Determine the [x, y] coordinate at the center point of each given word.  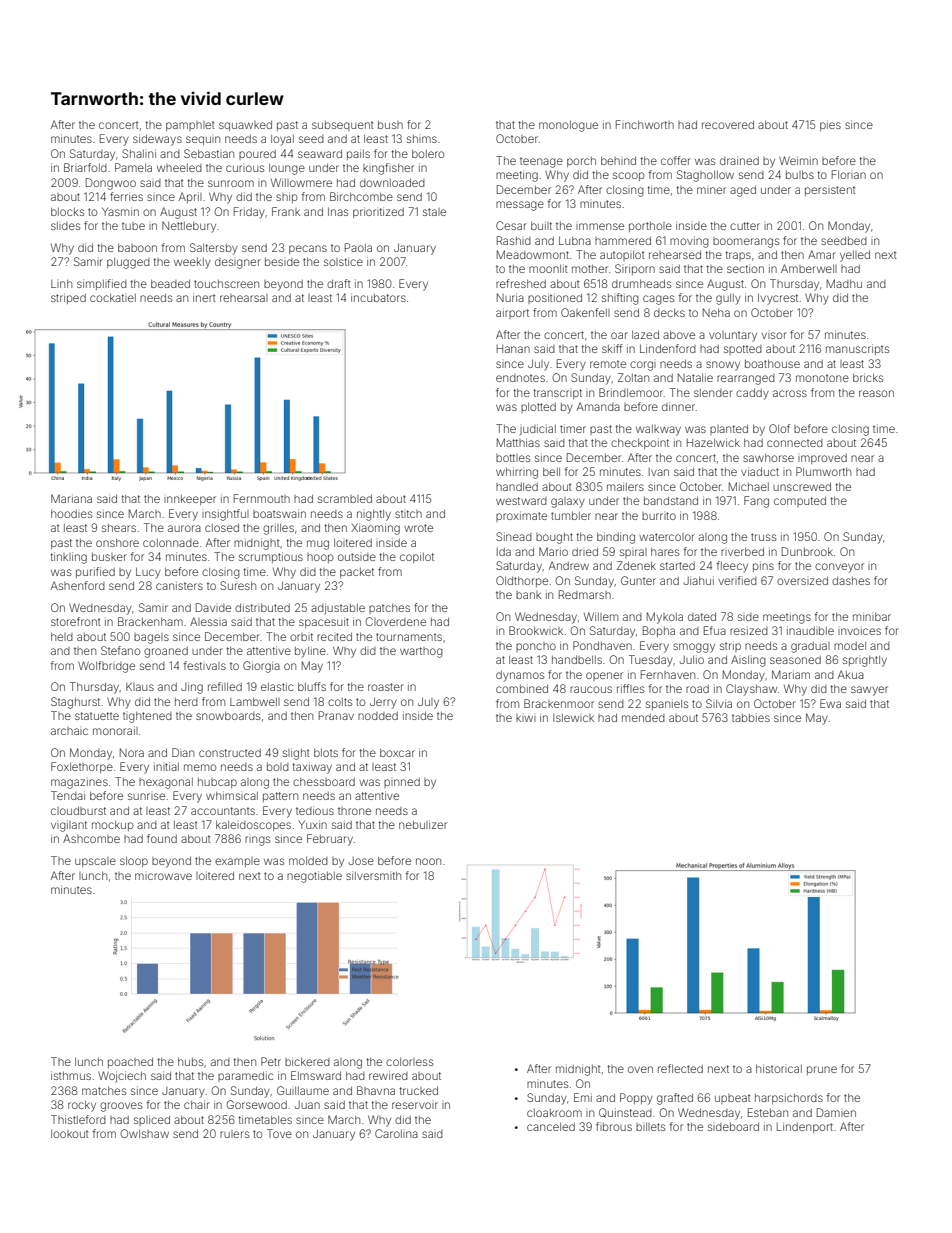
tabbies [751, 717]
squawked [245, 126]
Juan [307, 1105]
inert [204, 297]
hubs [190, 1062]
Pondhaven [602, 645]
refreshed [521, 283]
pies [830, 125]
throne [354, 811]
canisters [179, 585]
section [745, 268]
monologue [568, 126]
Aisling [748, 661]
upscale [95, 862]
